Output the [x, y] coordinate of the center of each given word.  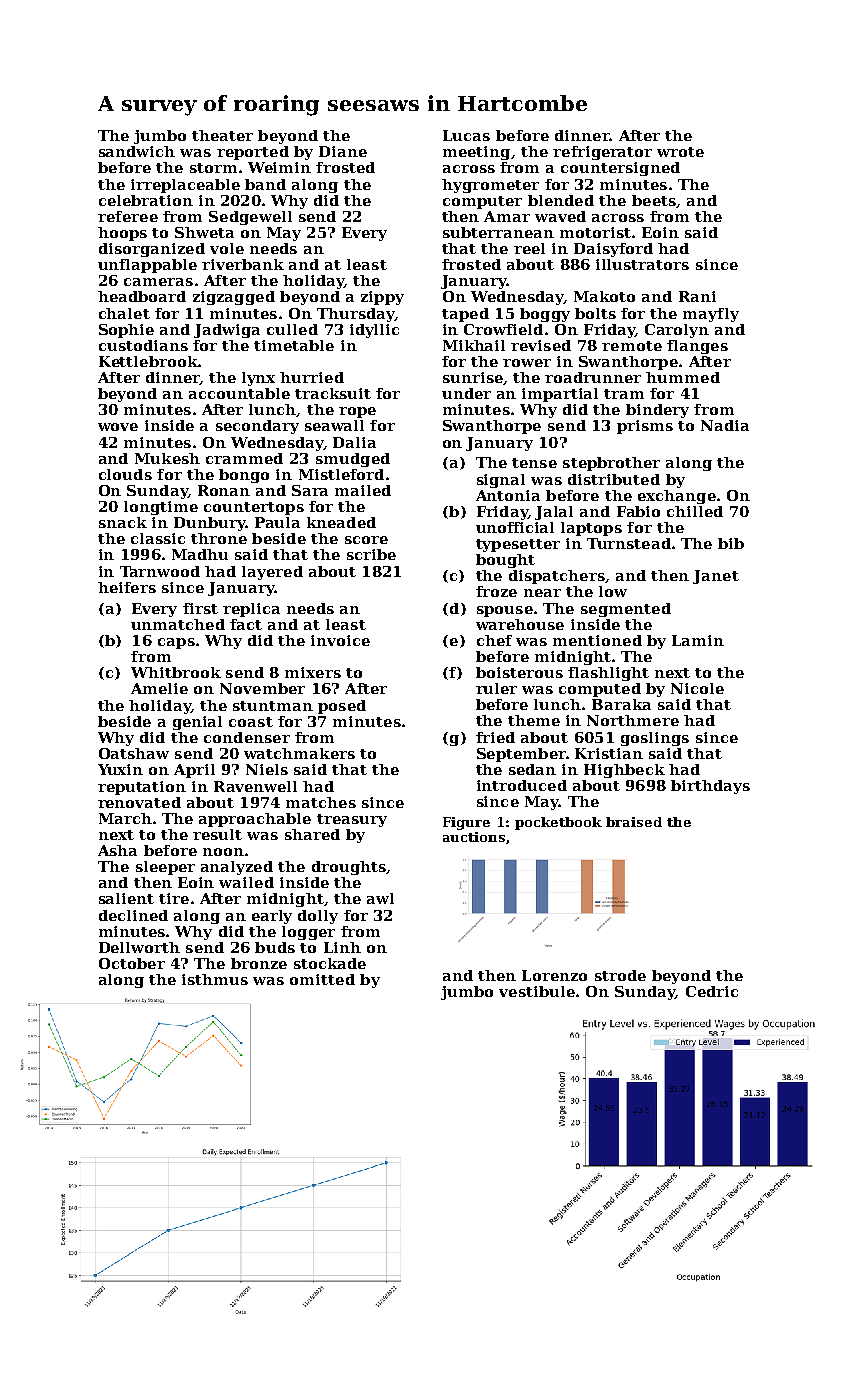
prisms [645, 427]
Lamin [698, 640]
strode [620, 975]
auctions [474, 837]
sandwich [137, 151]
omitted [322, 979]
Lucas [466, 135]
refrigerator [602, 153]
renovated [139, 802]
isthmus [215, 979]
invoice [340, 640]
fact [246, 624]
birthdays [710, 787]
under [466, 393]
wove [118, 427]
